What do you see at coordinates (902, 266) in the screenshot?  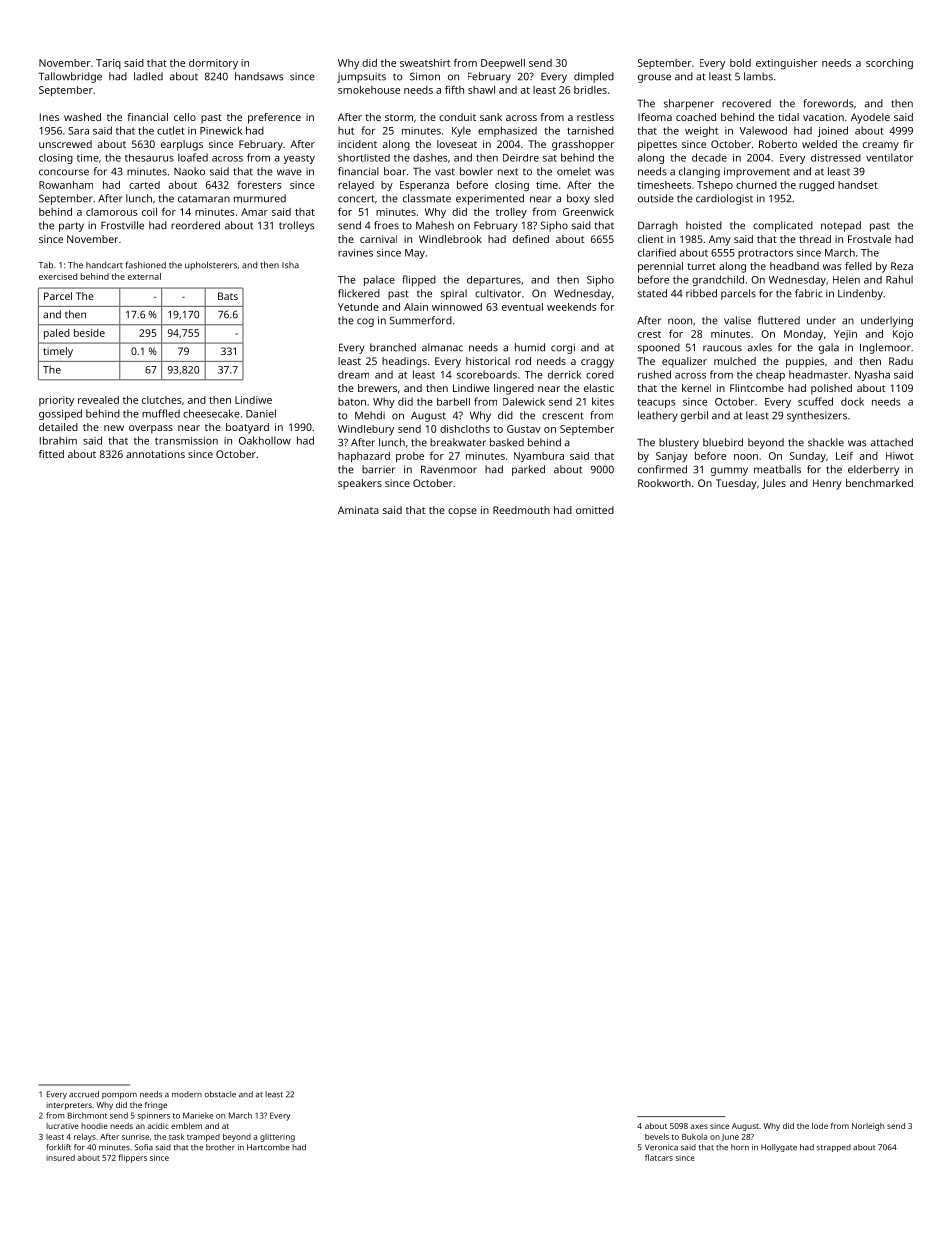 I see `Reza` at bounding box center [902, 266].
